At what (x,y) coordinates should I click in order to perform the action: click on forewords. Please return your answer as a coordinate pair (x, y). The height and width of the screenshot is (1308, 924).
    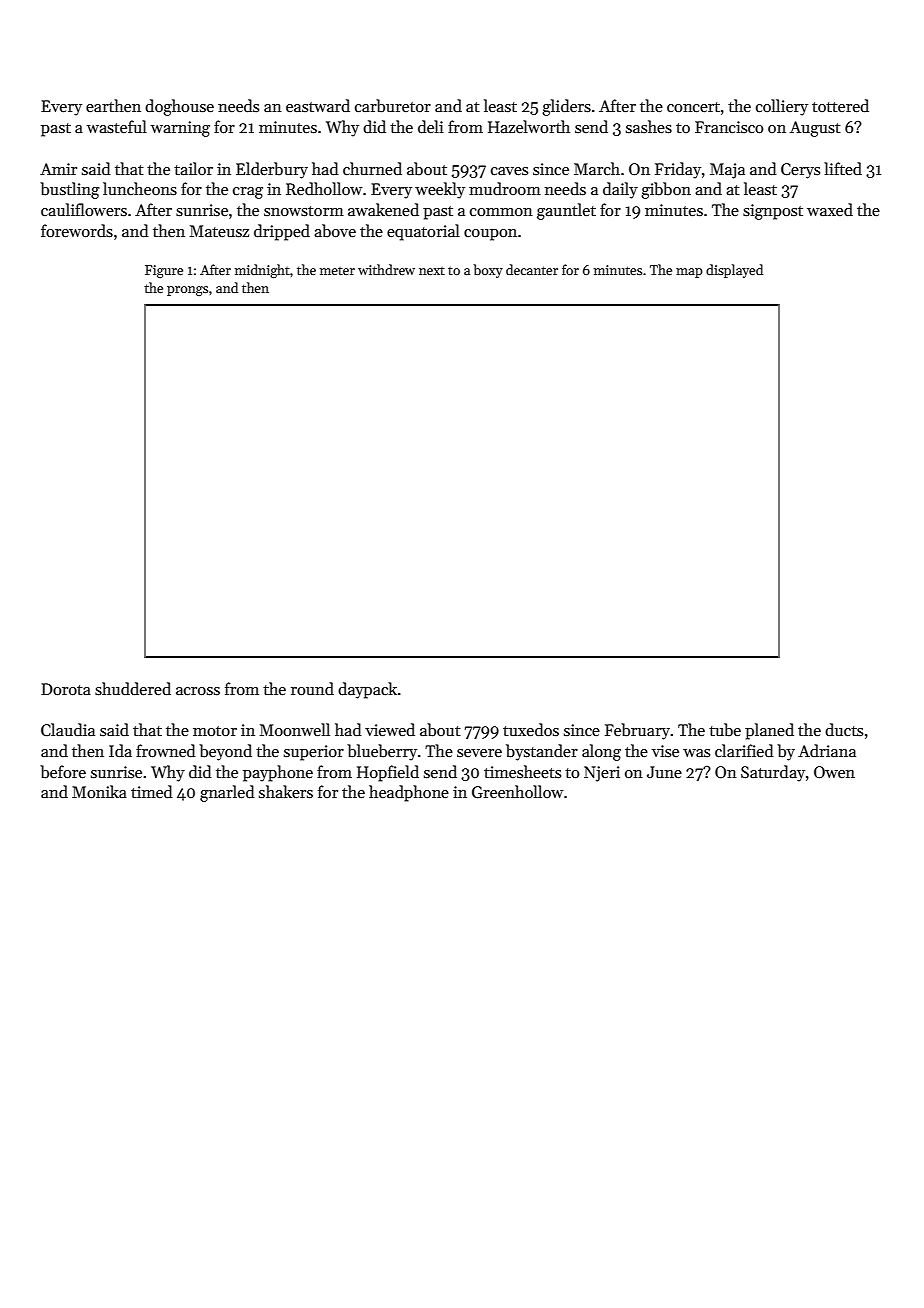
    Looking at the image, I should click on (77, 231).
